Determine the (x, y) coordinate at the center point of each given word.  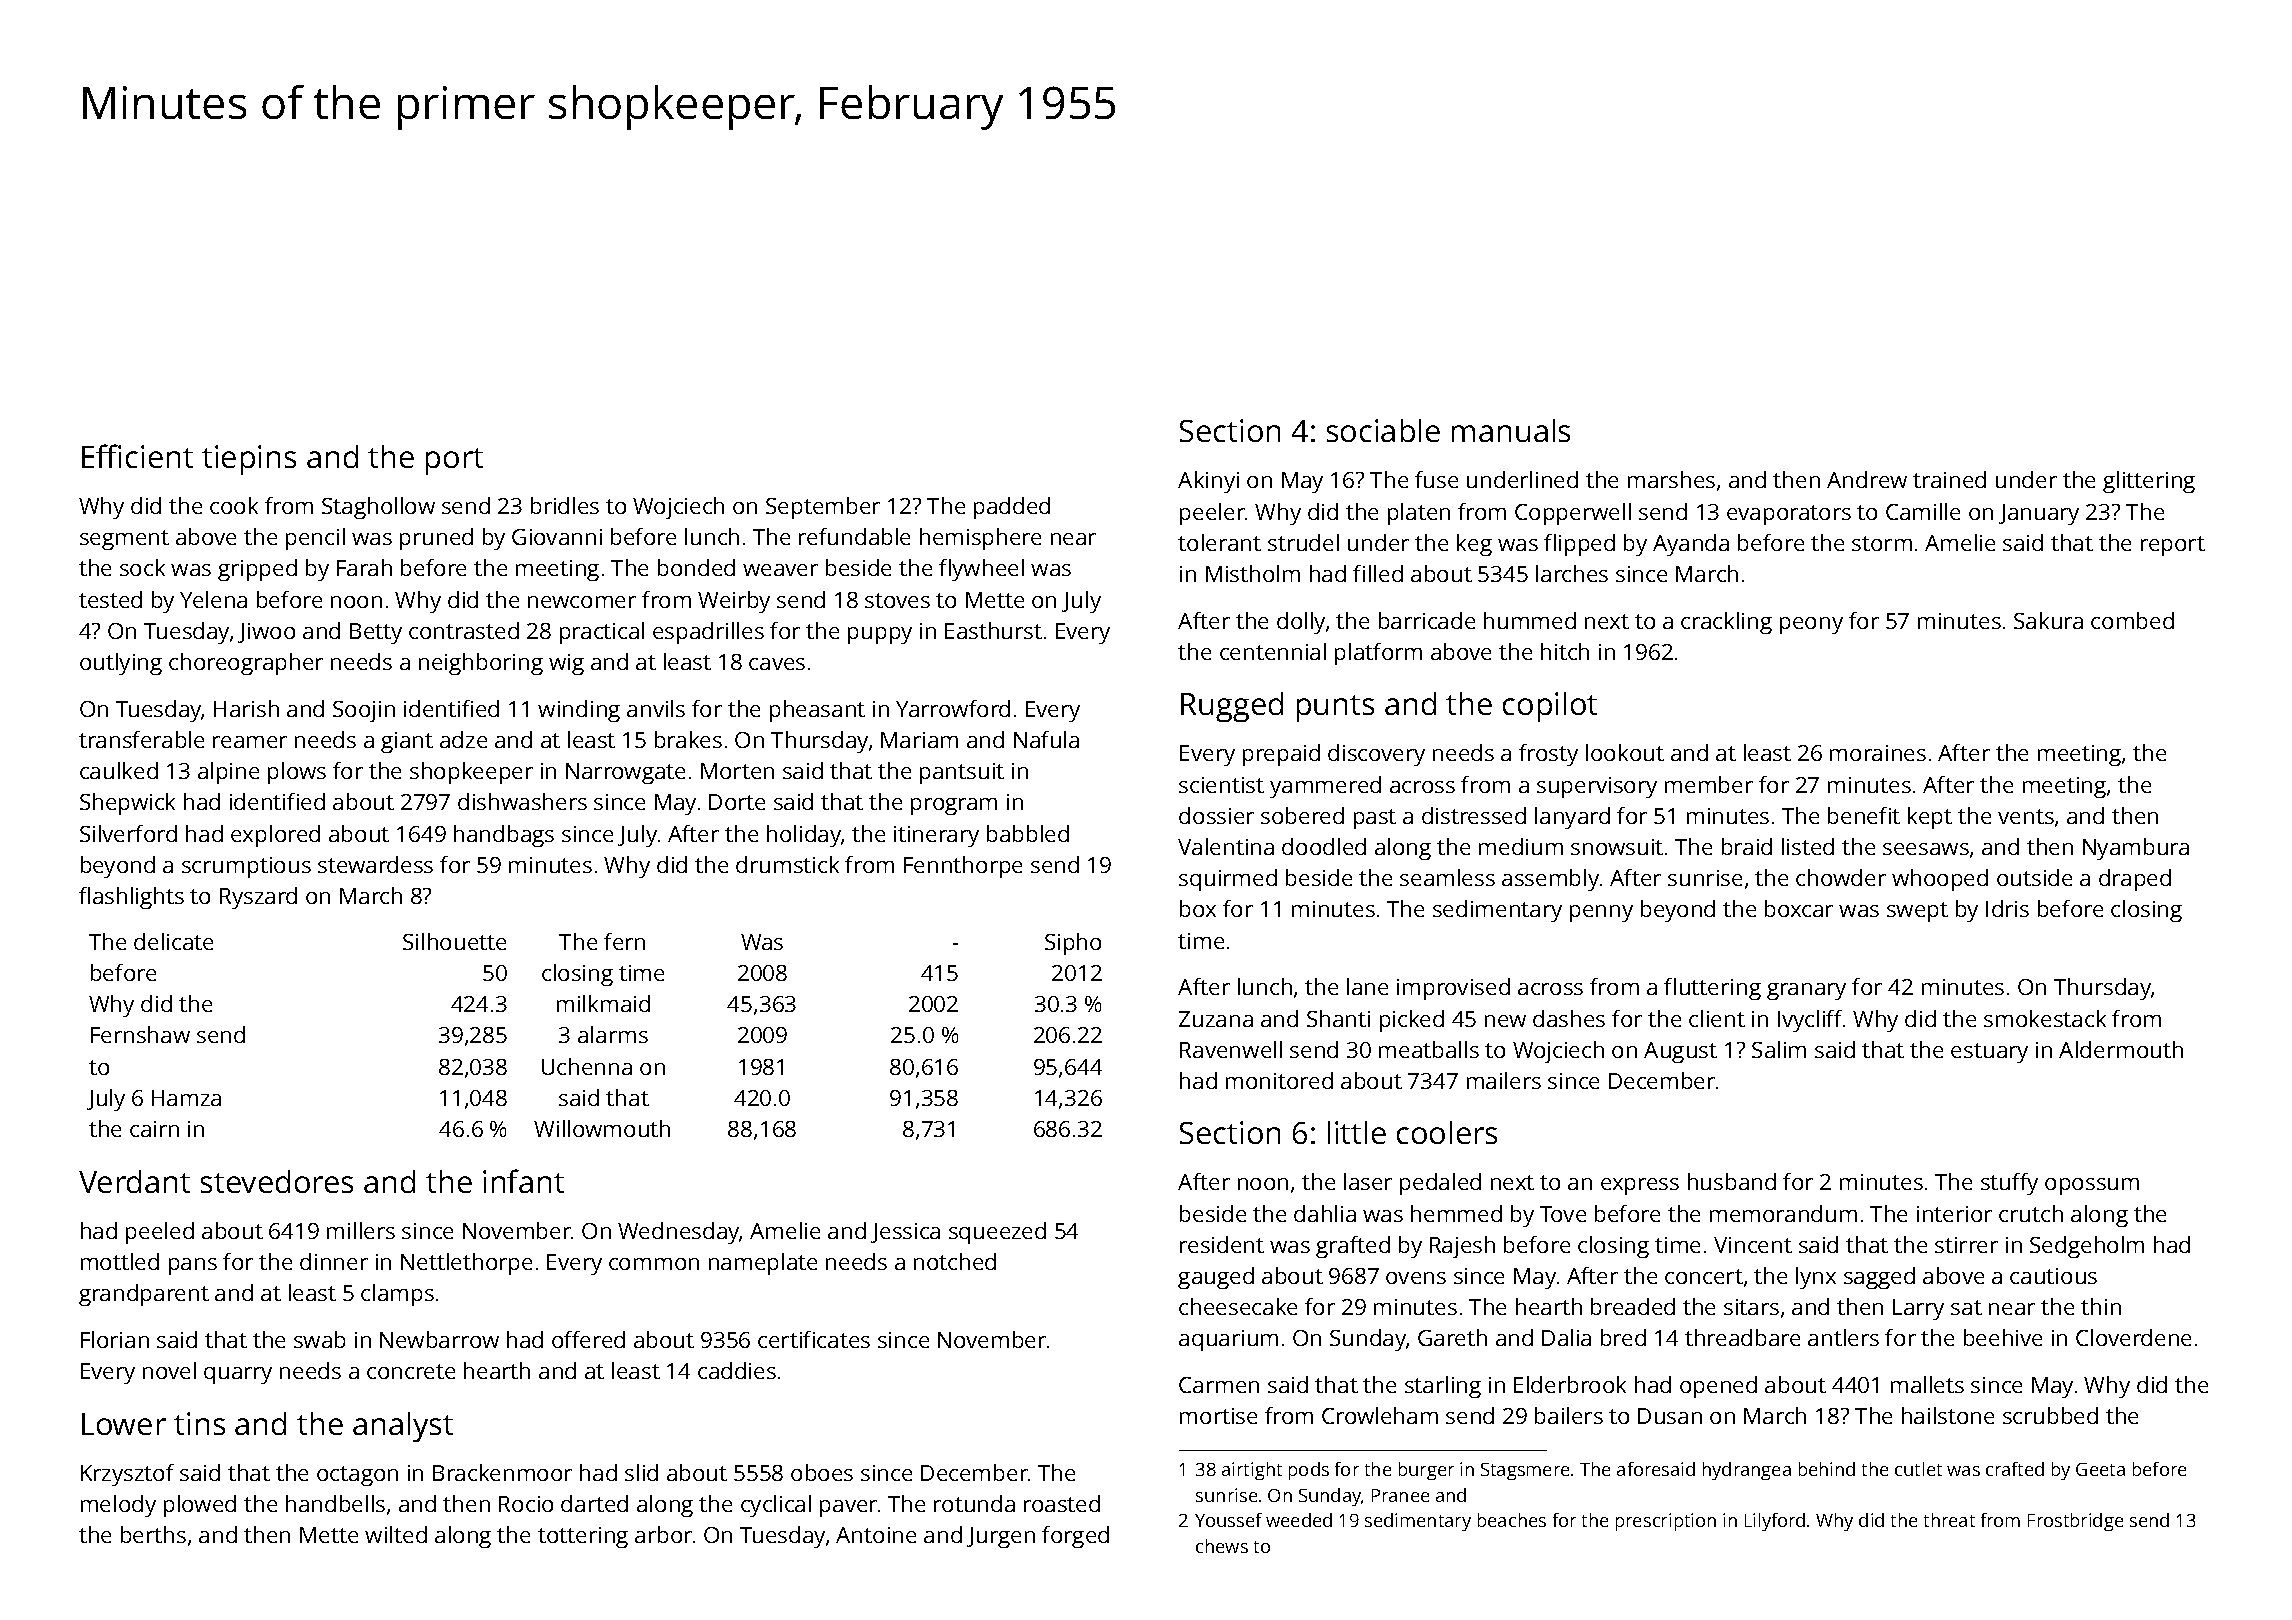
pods (1309, 1471)
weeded (1299, 1520)
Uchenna (587, 1066)
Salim (1779, 1049)
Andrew (1867, 479)
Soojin (364, 711)
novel (169, 1370)
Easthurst (993, 630)
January (2039, 514)
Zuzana (1216, 1019)
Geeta (2100, 1469)
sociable (1383, 430)
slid (641, 1472)
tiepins (249, 460)
